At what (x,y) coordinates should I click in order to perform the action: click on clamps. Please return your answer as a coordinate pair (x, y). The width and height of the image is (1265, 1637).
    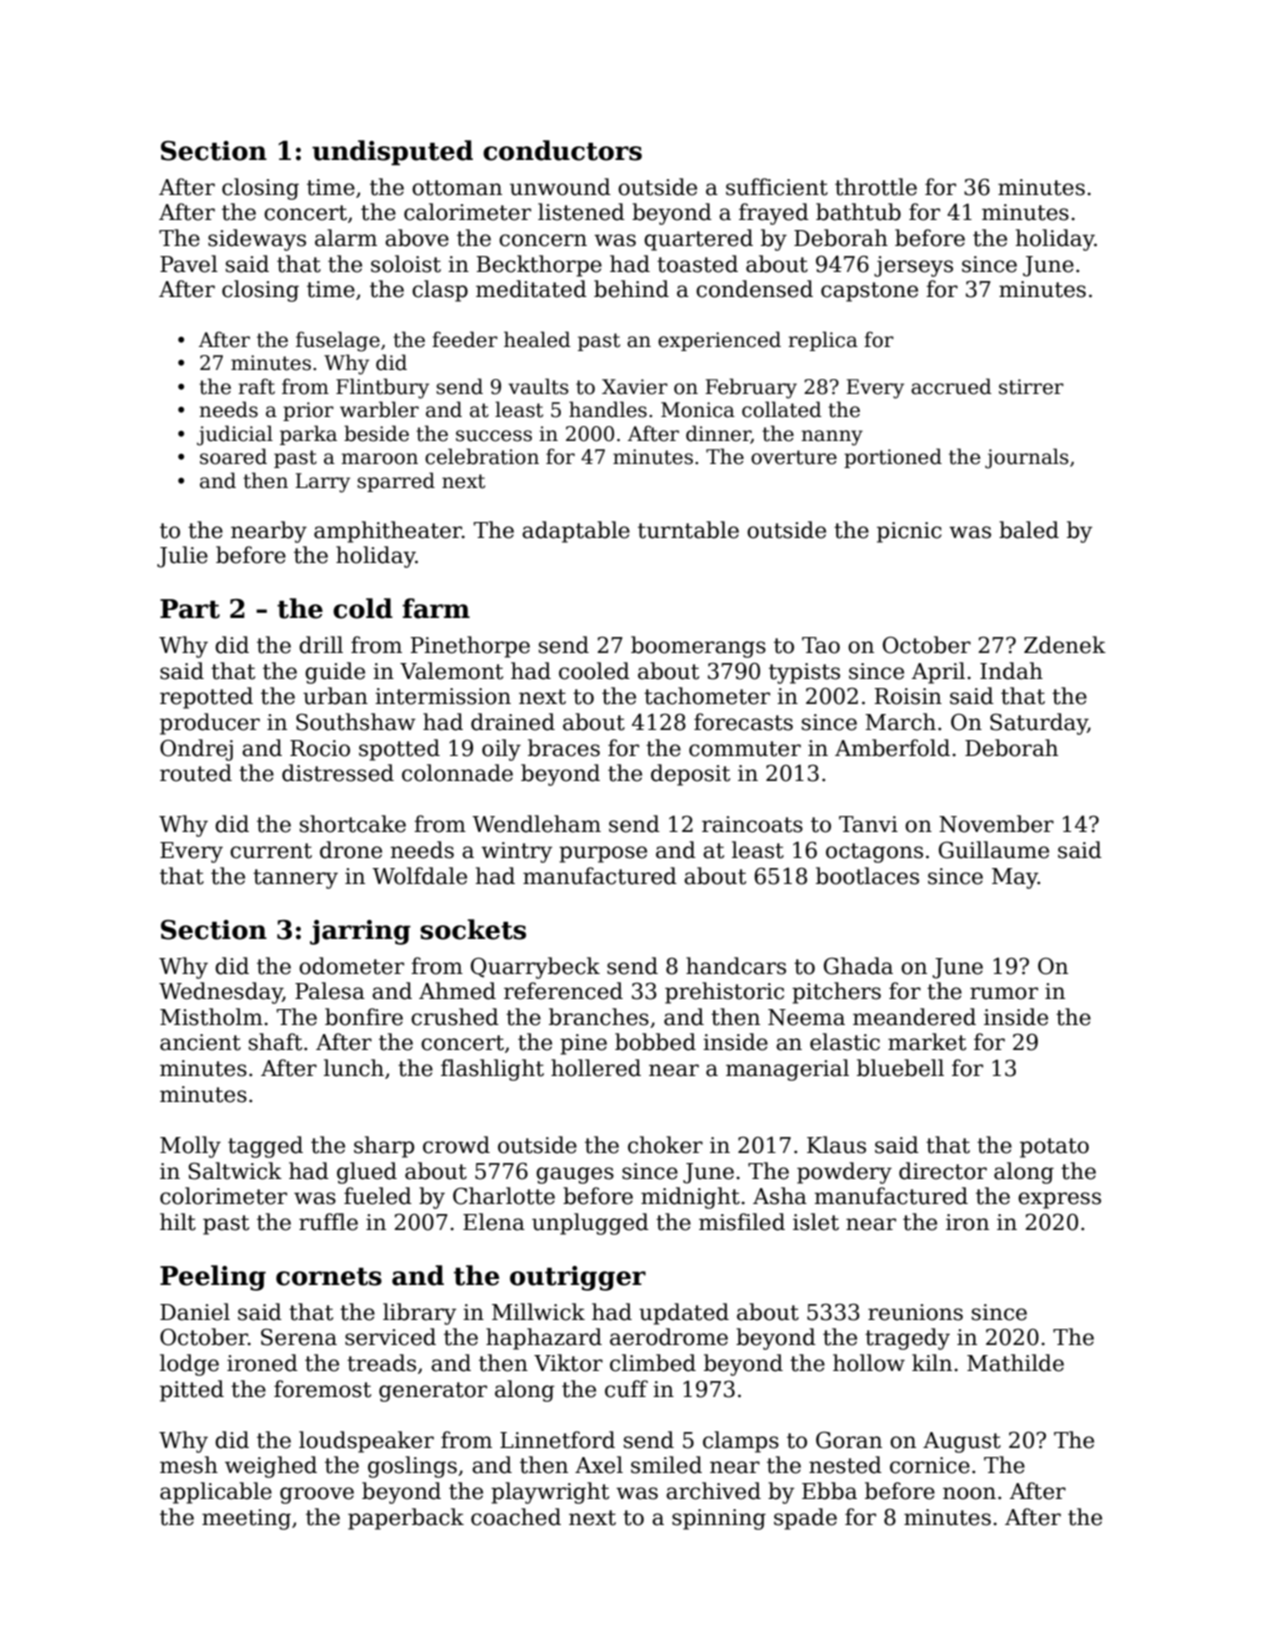
    Looking at the image, I should click on (741, 1442).
